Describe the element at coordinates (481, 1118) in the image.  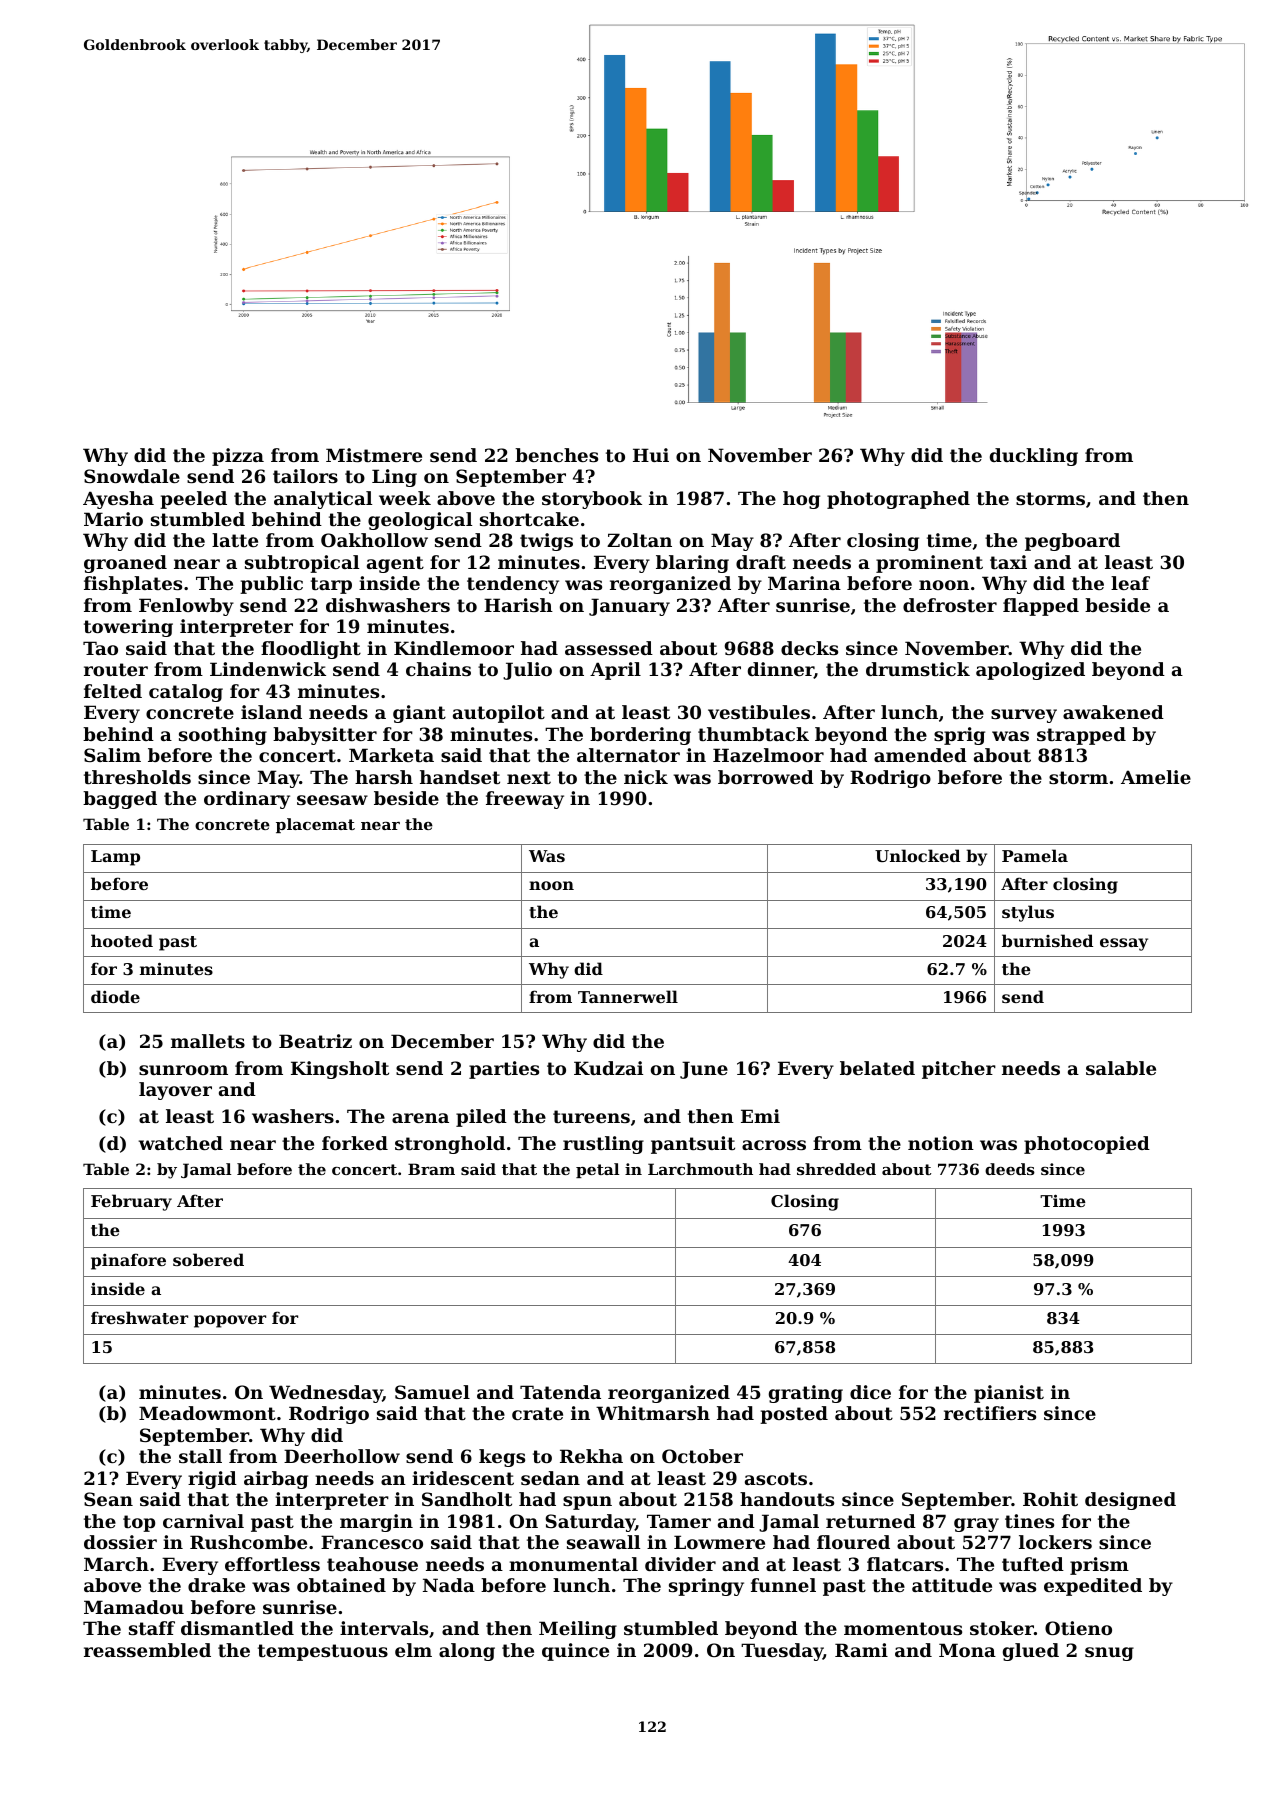
I see `piled` at that location.
